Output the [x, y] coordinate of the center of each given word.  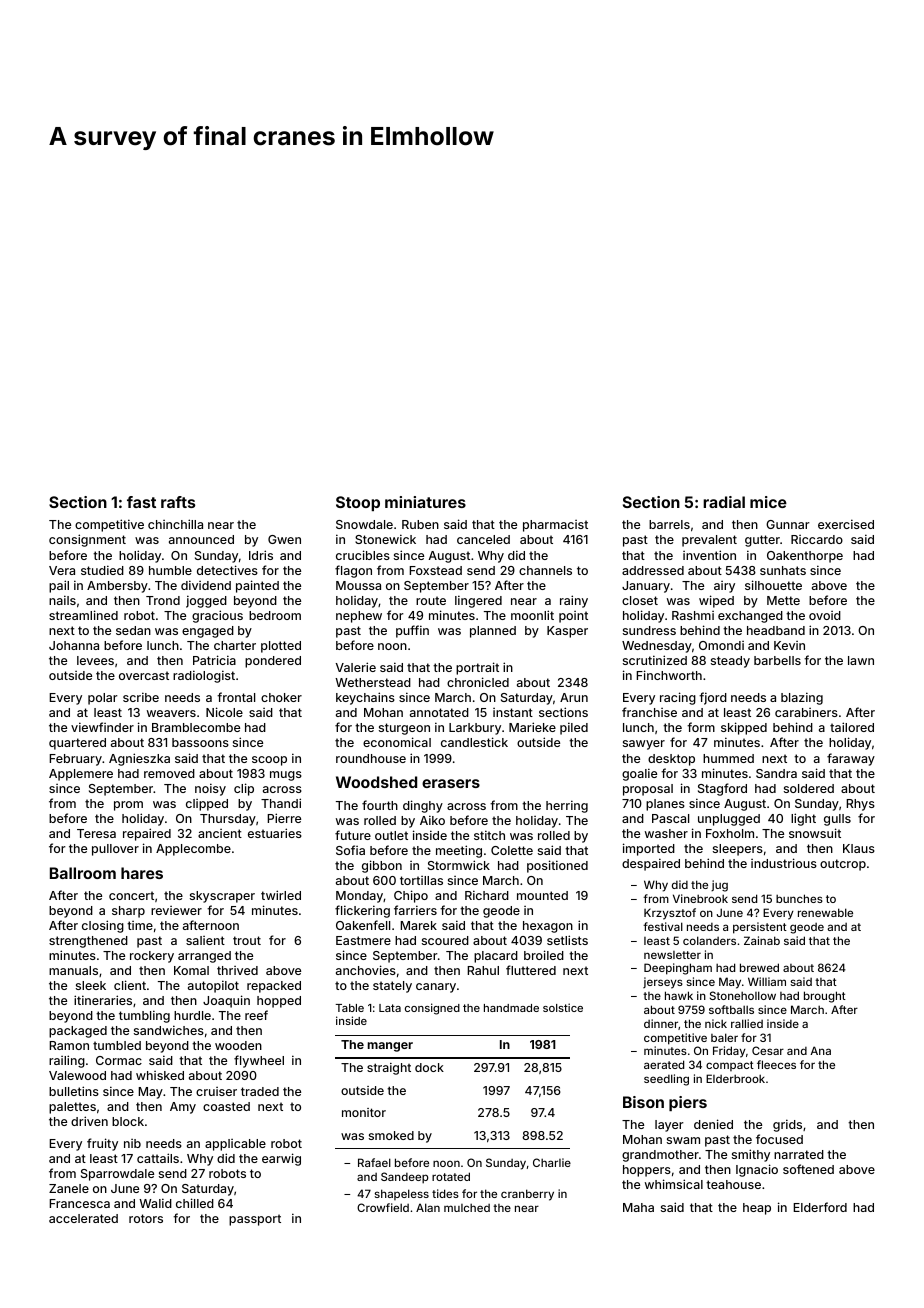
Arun [574, 697]
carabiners [806, 712]
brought [825, 997]
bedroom [275, 615]
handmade [511, 1008]
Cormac [119, 1060]
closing [103, 926]
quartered [77, 744]
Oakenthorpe [805, 557]
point [573, 617]
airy [724, 587]
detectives [227, 570]
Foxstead [435, 570]
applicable [235, 1145]
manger [390, 1047]
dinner [661, 1023]
